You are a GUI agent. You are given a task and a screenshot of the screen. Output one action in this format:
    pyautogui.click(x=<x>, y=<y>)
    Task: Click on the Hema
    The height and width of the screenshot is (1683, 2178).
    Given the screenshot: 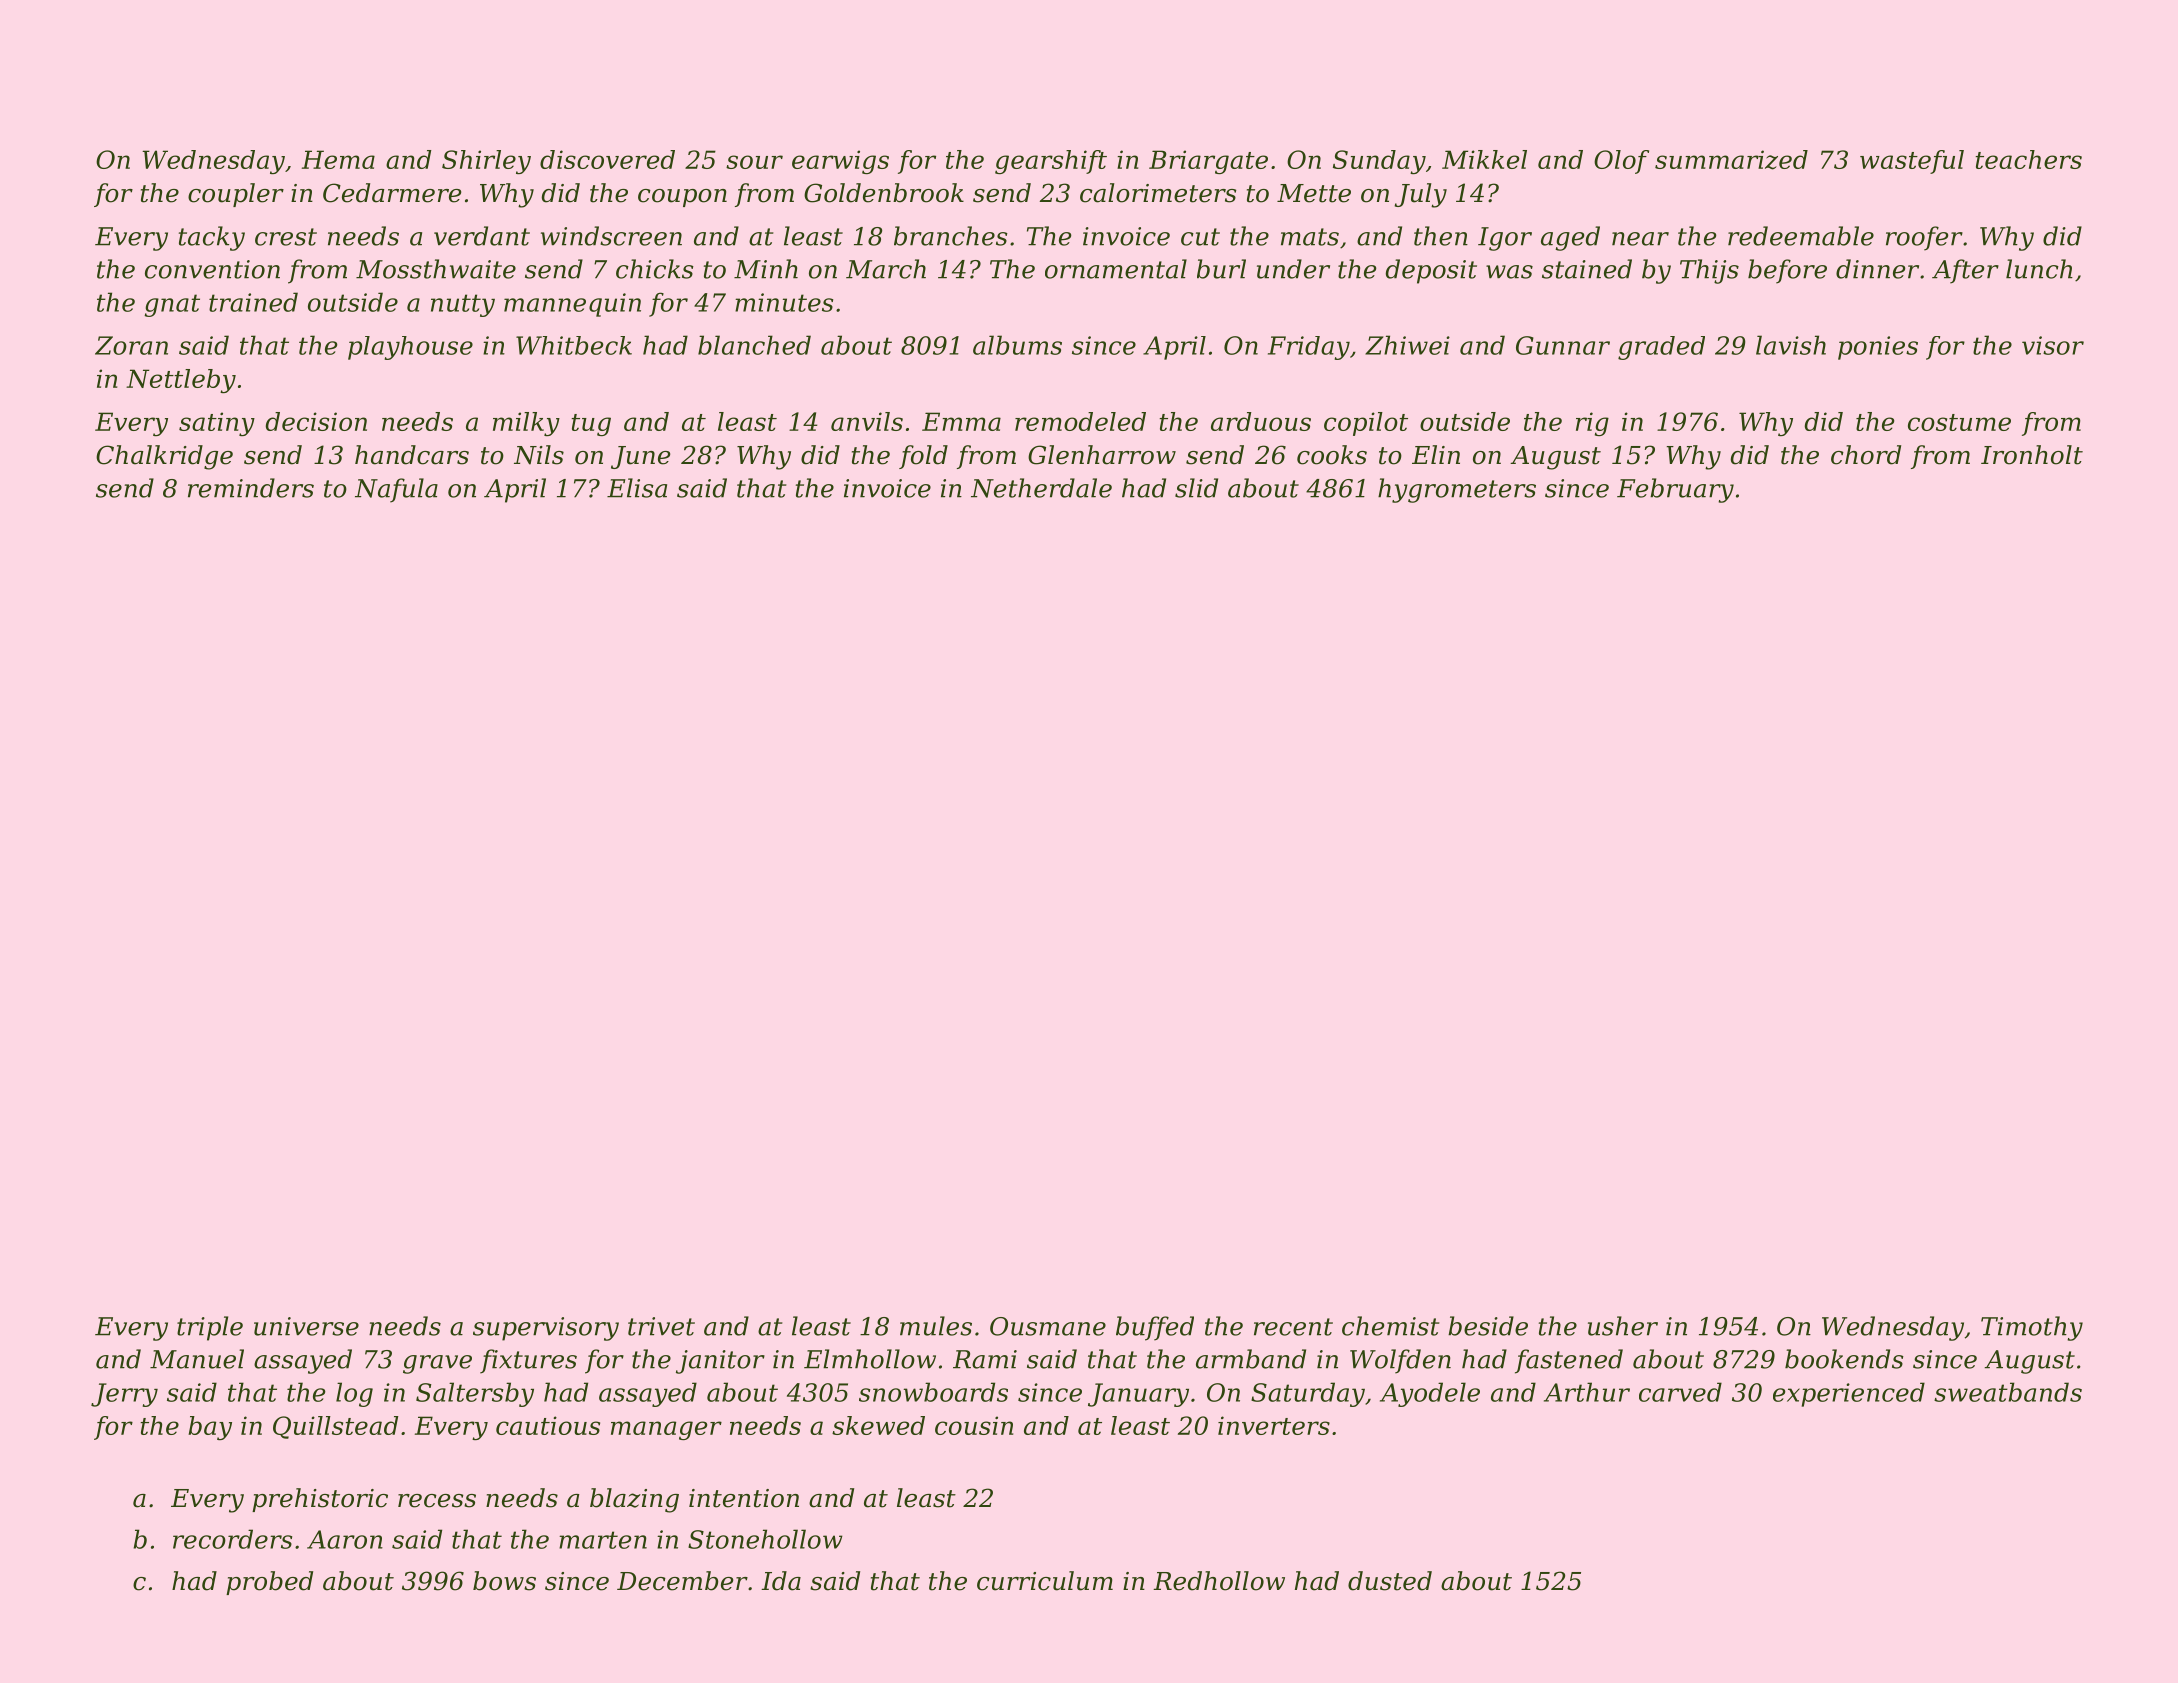 What is the action you would take?
    pyautogui.click(x=338, y=159)
